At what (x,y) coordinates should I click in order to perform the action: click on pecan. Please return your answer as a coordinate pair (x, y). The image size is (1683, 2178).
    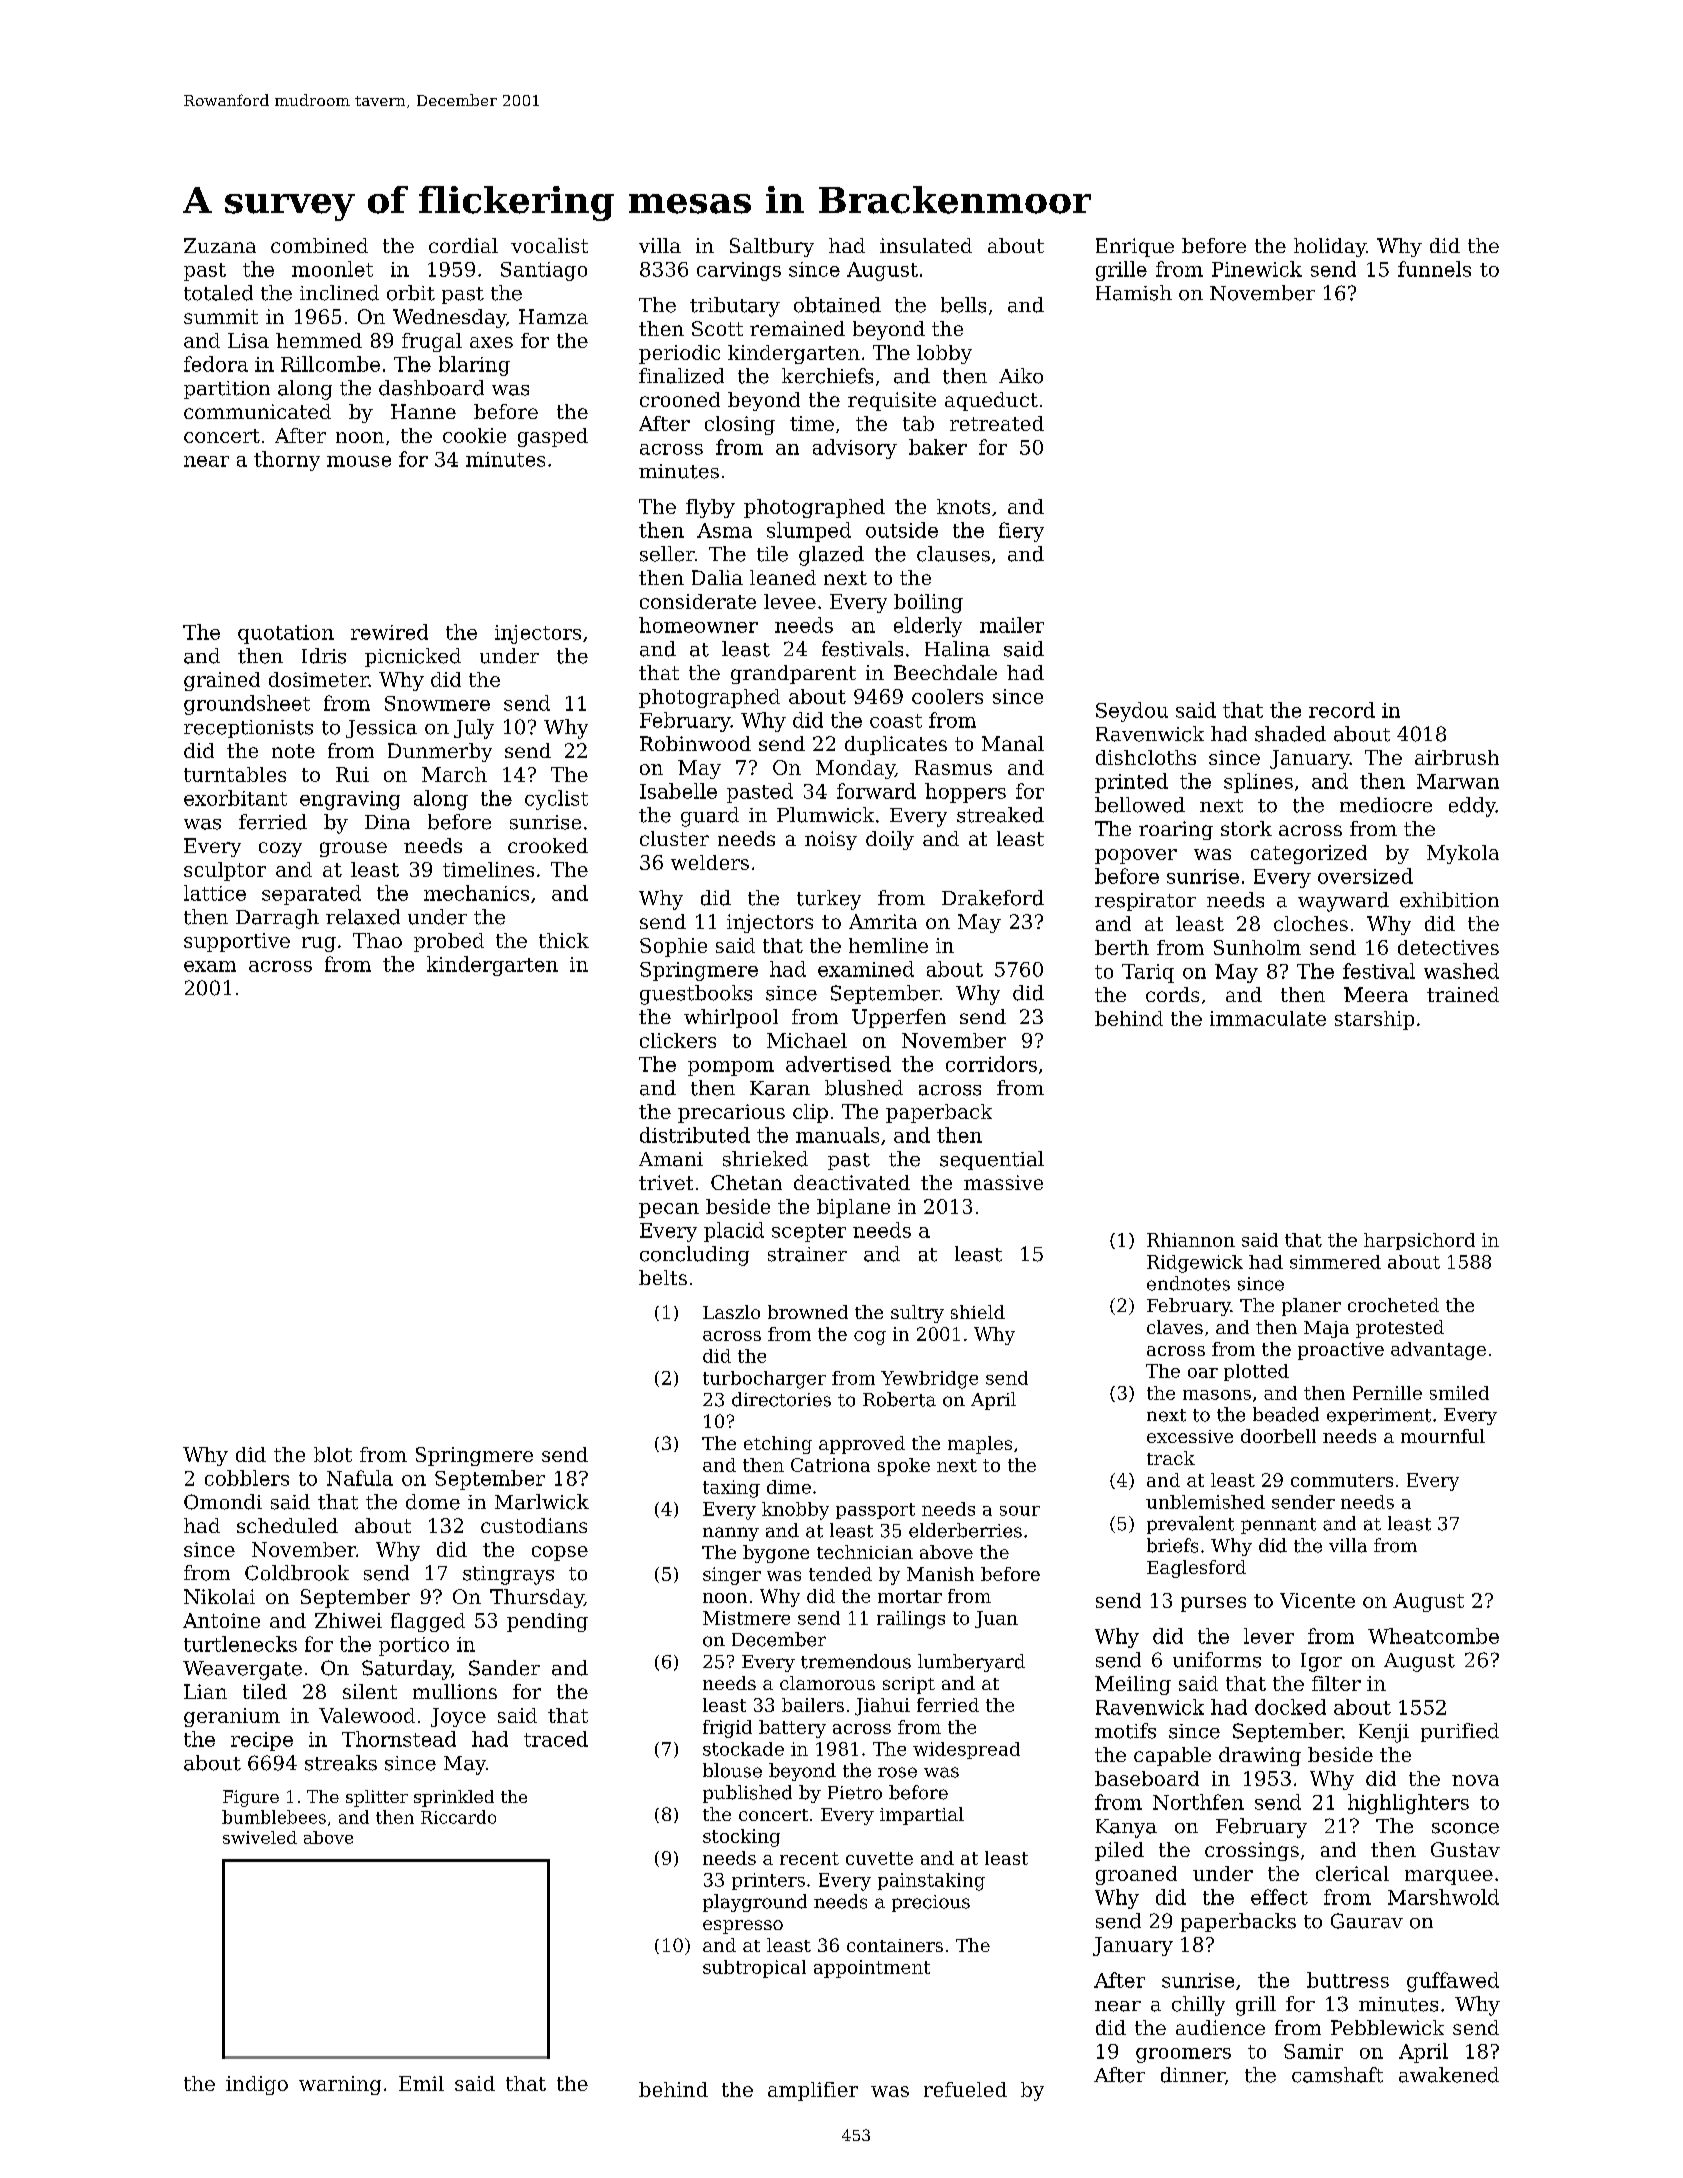
    Looking at the image, I should click on (669, 1210).
